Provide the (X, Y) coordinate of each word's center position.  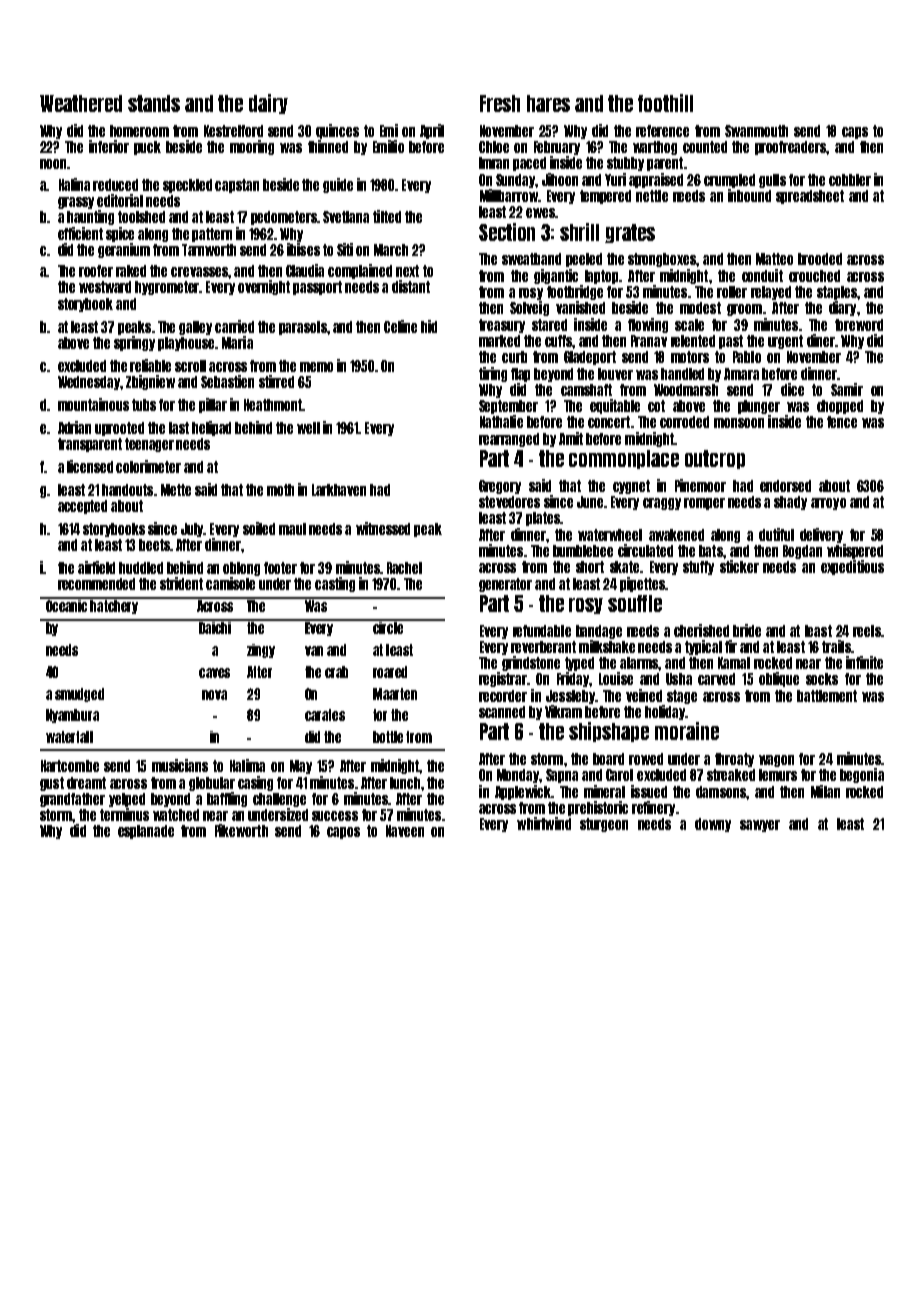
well (308, 428)
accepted (82, 507)
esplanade (146, 832)
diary (842, 308)
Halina (74, 184)
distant (411, 286)
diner (821, 340)
